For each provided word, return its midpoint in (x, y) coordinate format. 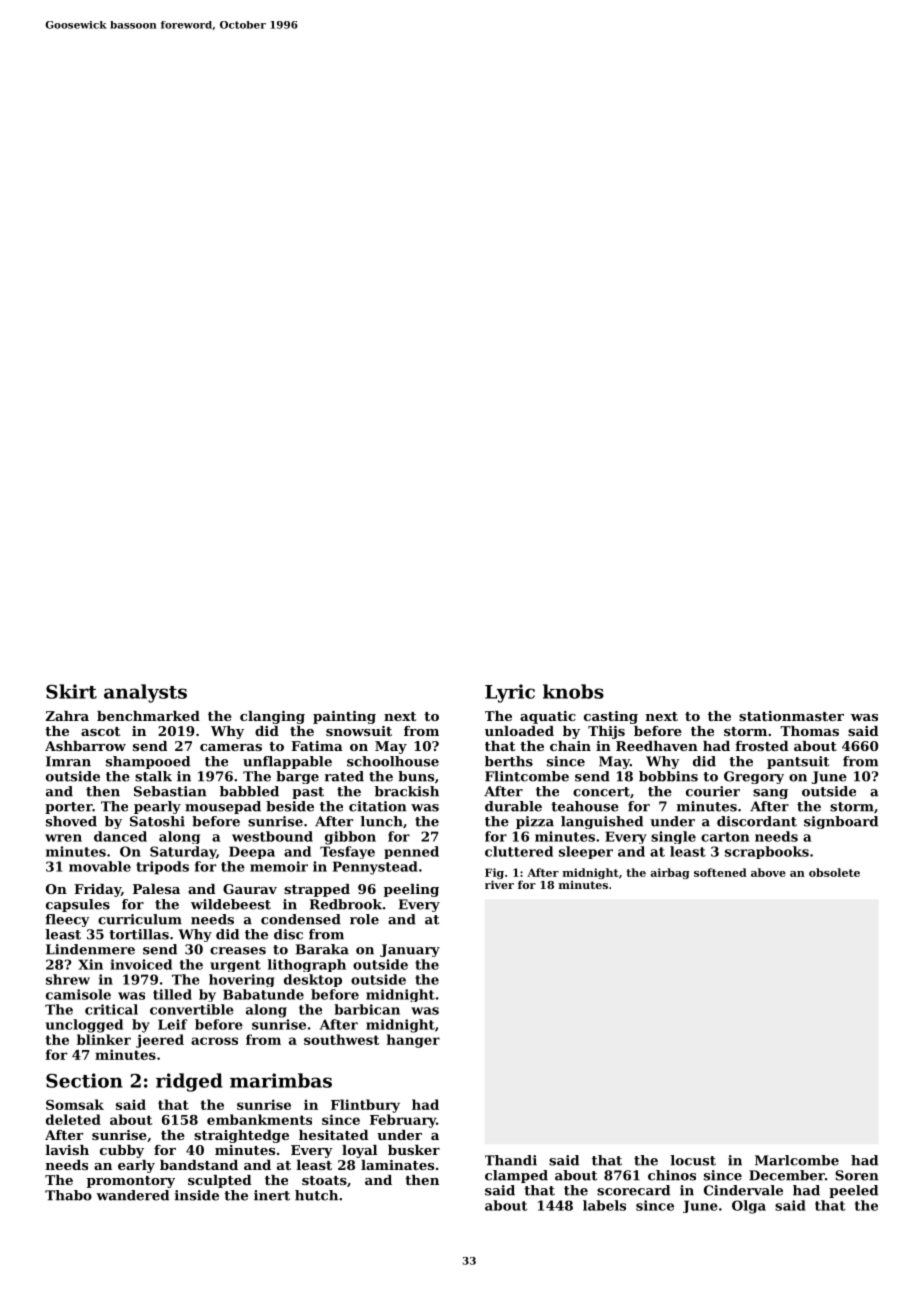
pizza (535, 822)
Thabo (68, 1195)
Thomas (809, 731)
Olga (749, 1207)
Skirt (71, 691)
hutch (316, 1195)
